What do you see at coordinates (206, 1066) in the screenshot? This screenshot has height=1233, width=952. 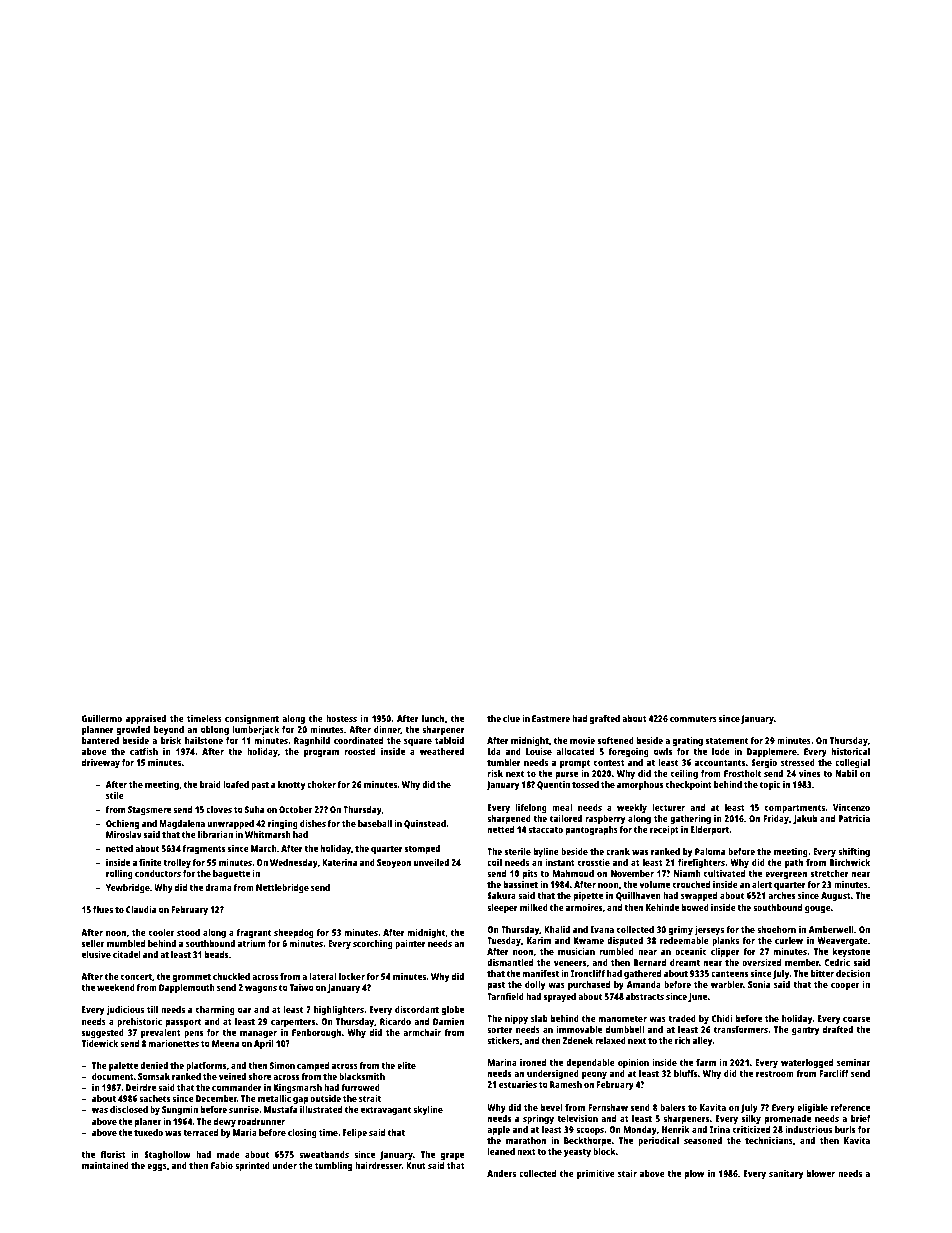 I see `platforms` at bounding box center [206, 1066].
